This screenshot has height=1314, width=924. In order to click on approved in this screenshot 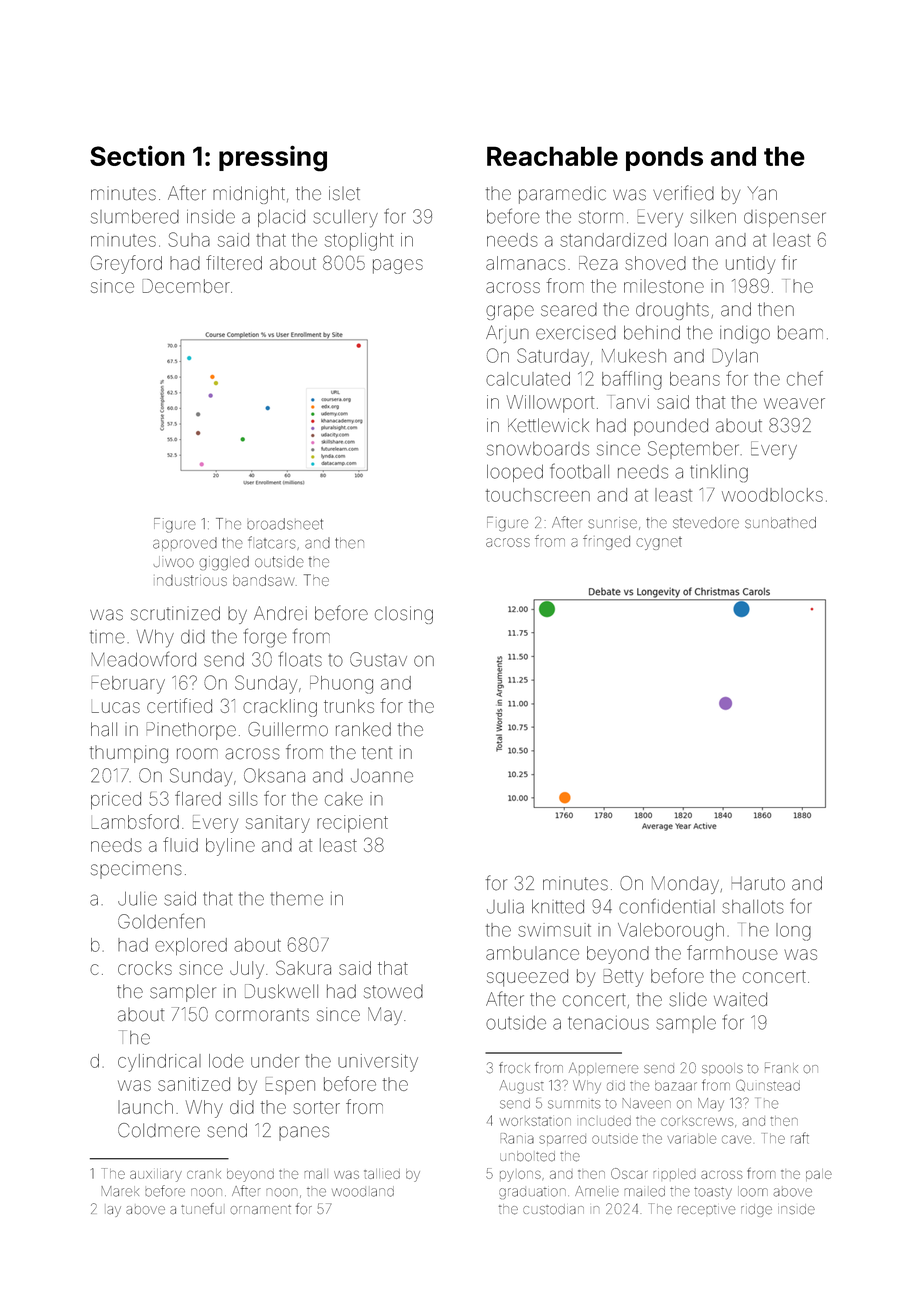, I will do `click(185, 544)`.
